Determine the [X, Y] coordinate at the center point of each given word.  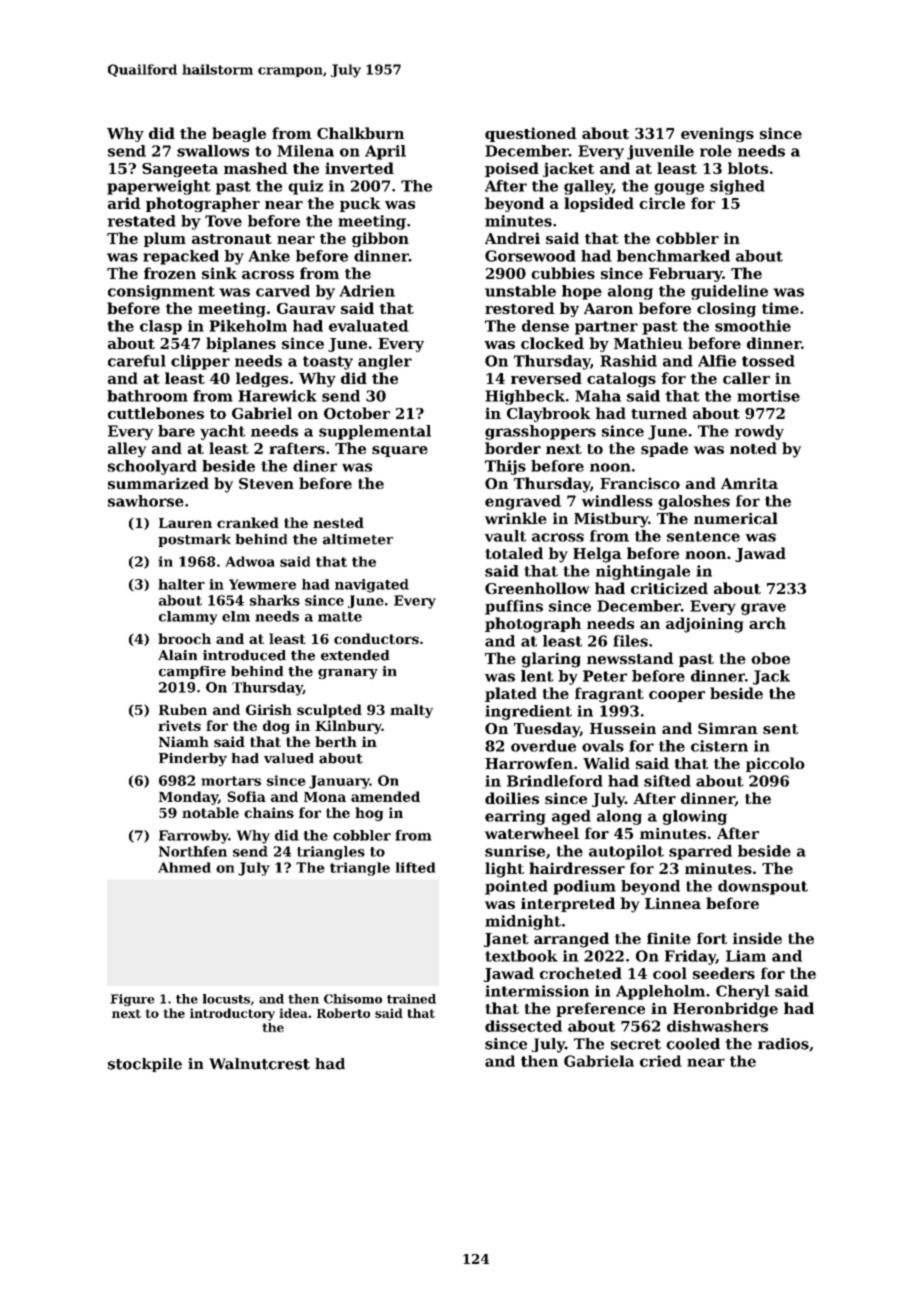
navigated [372, 586]
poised [512, 169]
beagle [239, 134]
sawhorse [146, 501]
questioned [531, 134]
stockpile [145, 1065]
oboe [770, 658]
